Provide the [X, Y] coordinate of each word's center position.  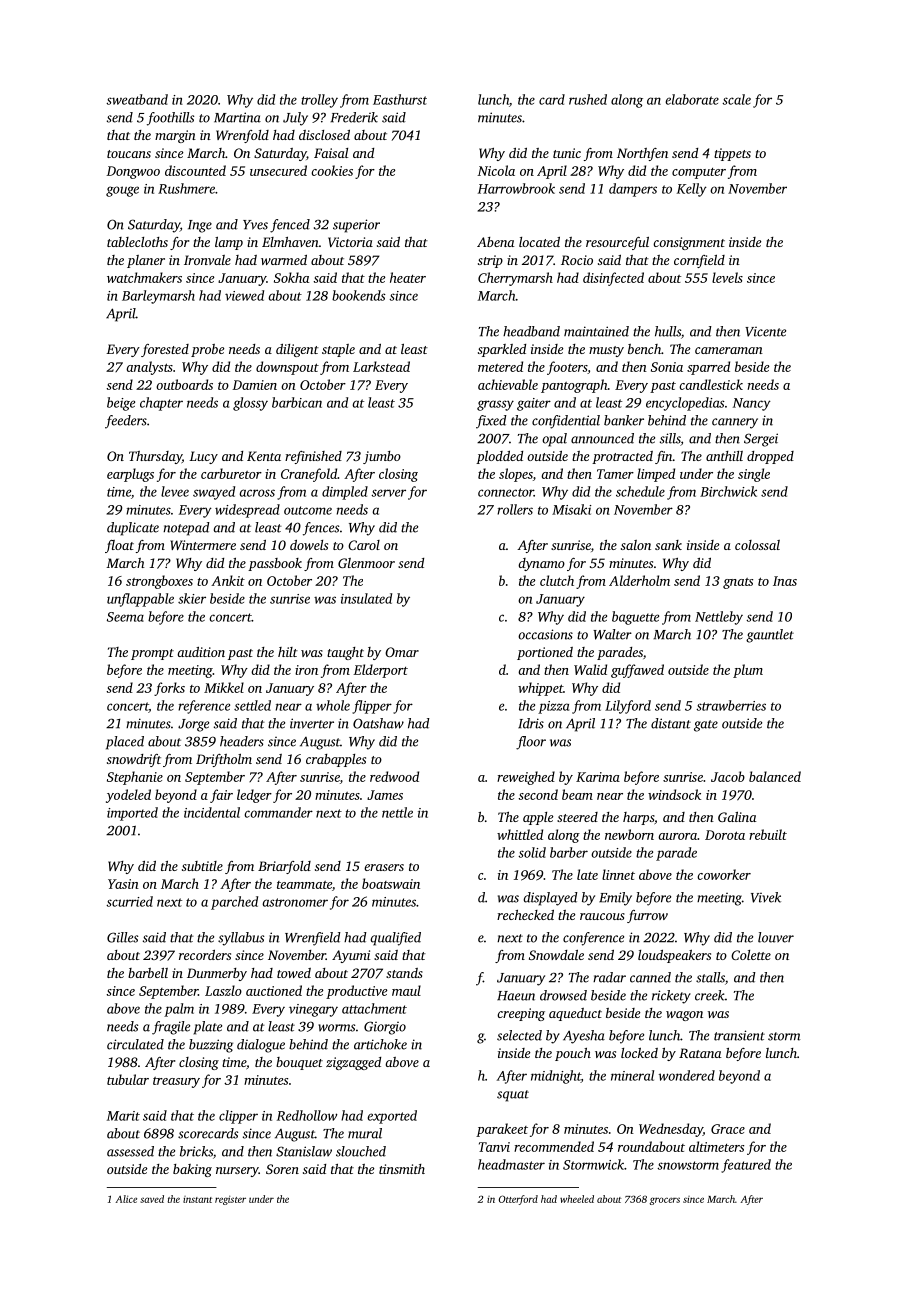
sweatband [137, 99]
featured [746, 1166]
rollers [515, 509]
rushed [588, 99]
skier [192, 598]
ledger [254, 796]
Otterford [518, 1200]
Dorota [725, 835]
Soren [282, 1169]
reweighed [526, 778]
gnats [738, 583]
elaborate [692, 99]
